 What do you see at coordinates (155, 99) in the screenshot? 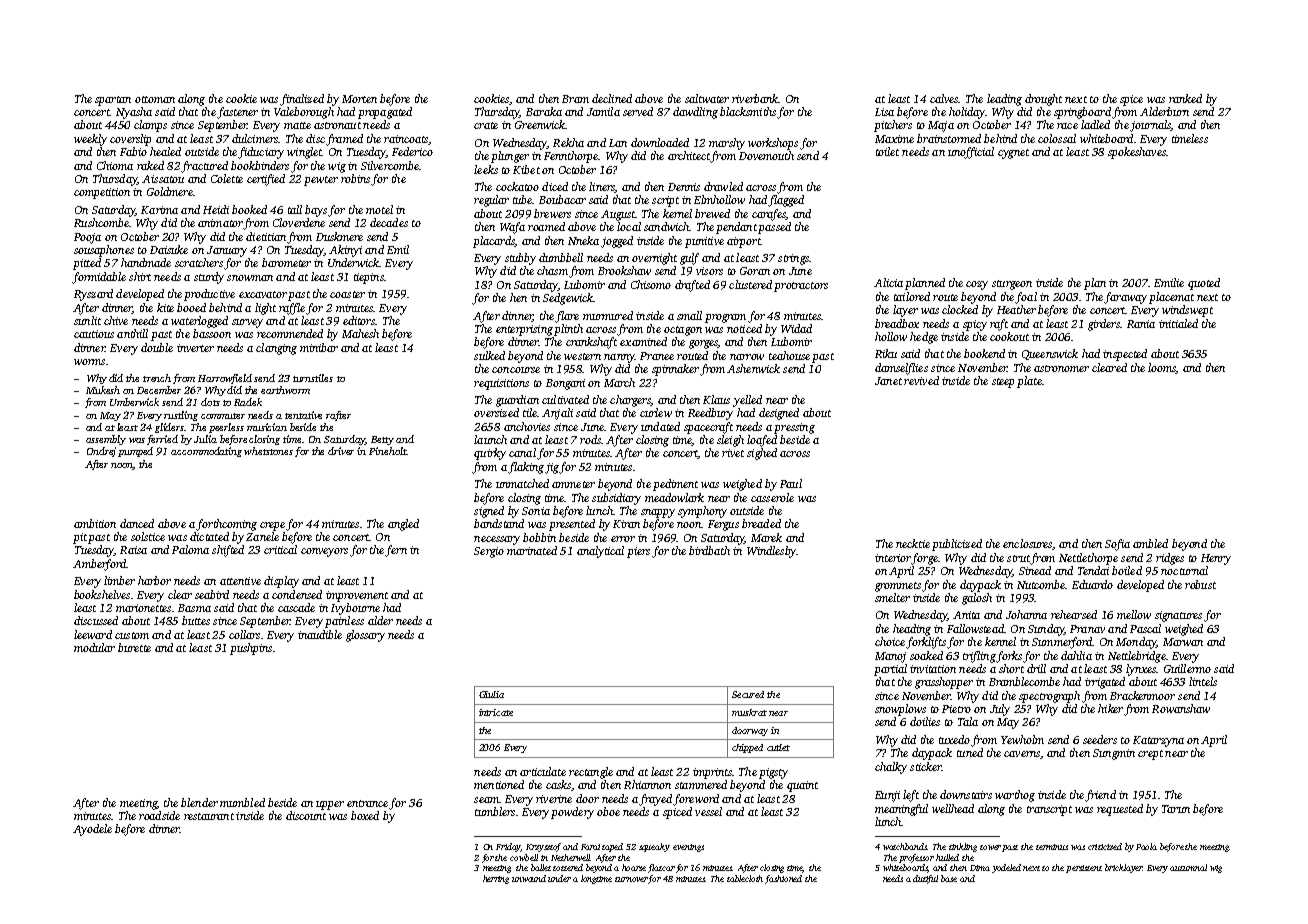
I see `ottoman` at bounding box center [155, 99].
